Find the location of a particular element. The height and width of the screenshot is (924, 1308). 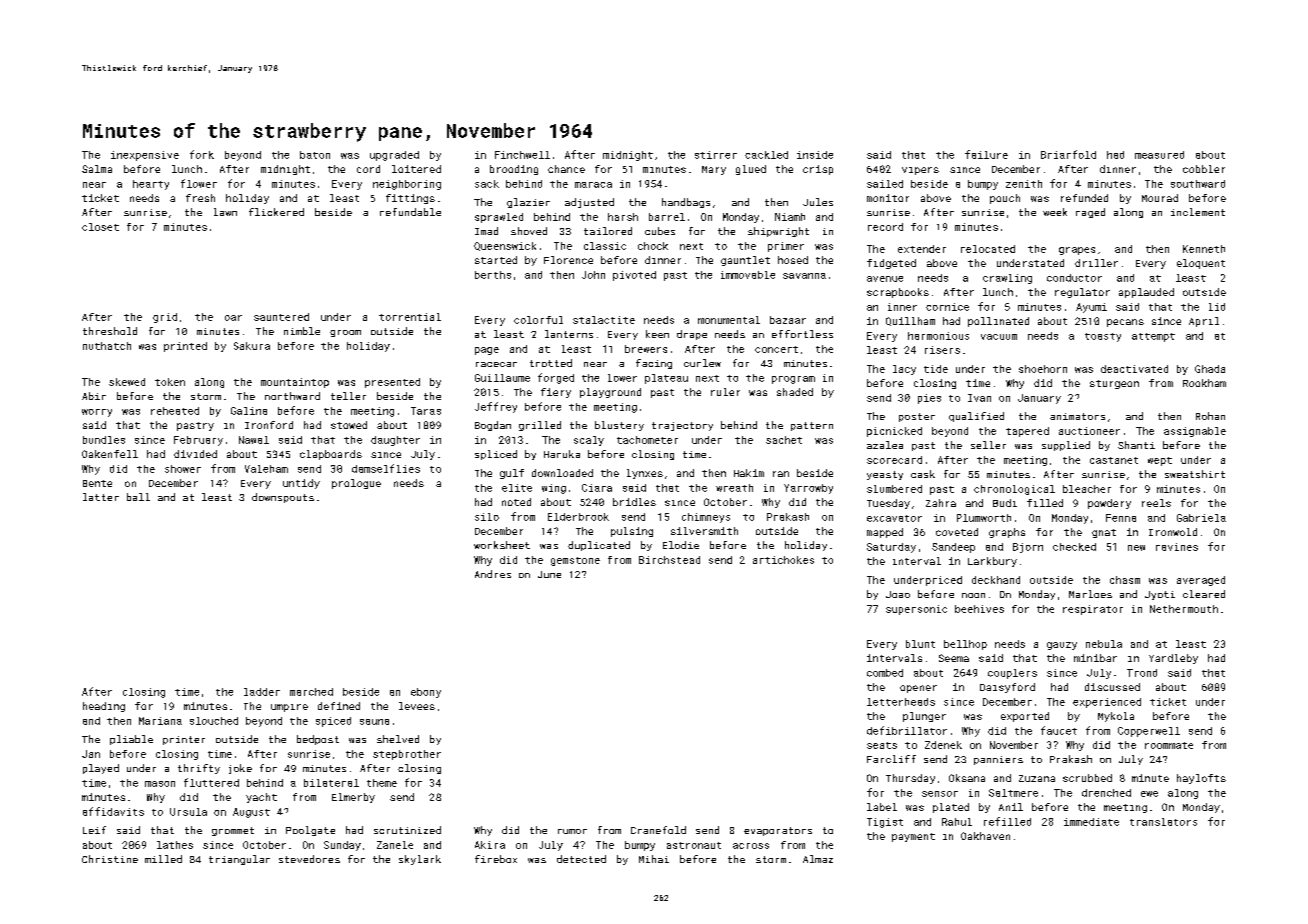

mason is located at coordinates (160, 784).
